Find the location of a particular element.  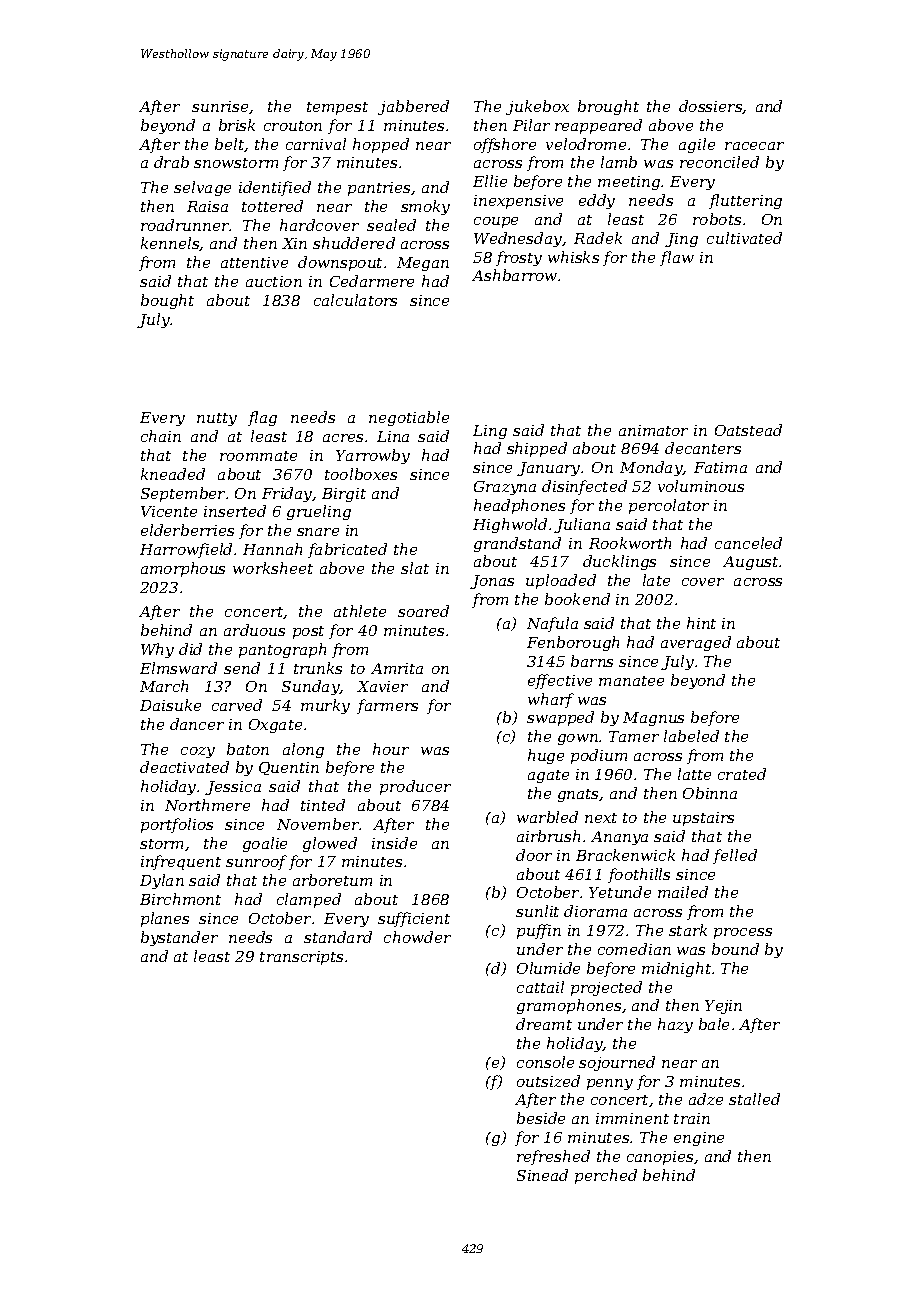

animator is located at coordinates (653, 430).
